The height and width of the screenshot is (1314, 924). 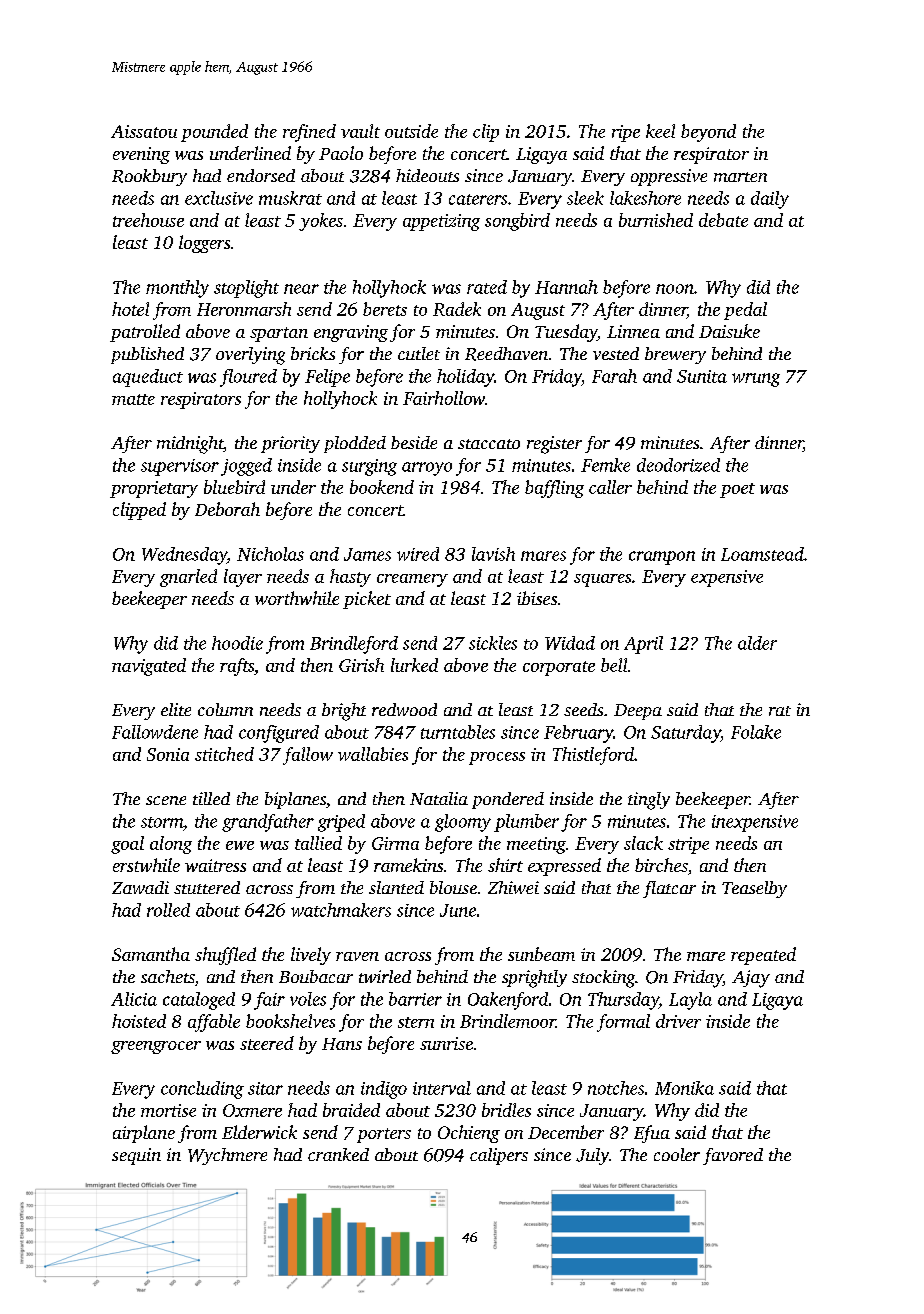 What do you see at coordinates (678, 465) in the screenshot?
I see `deodorized` at bounding box center [678, 465].
